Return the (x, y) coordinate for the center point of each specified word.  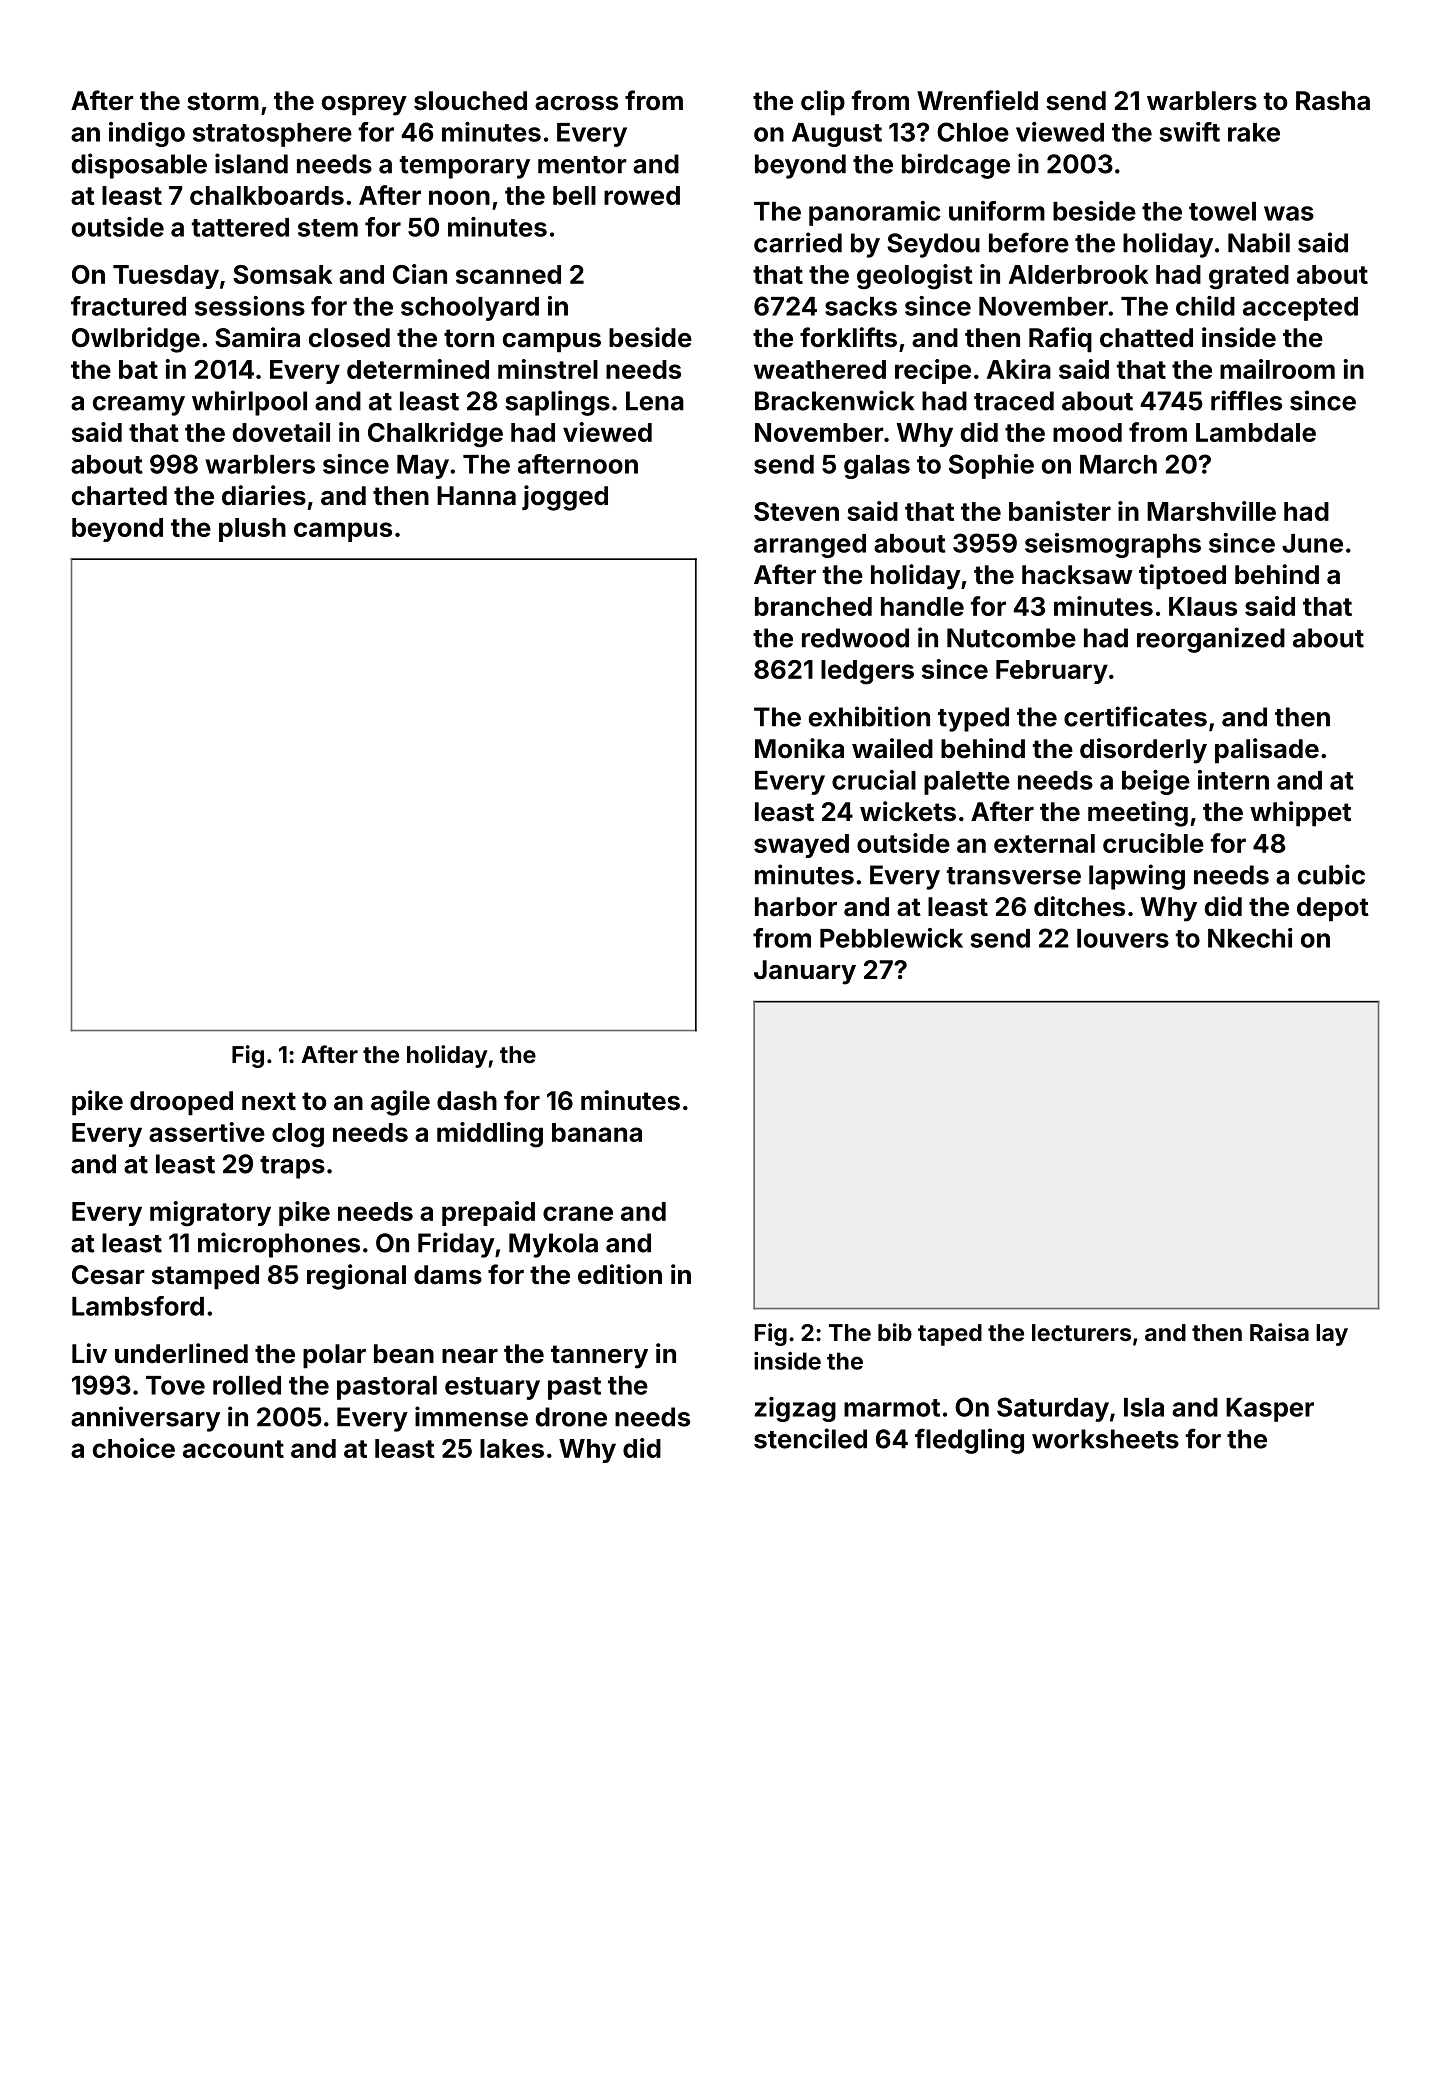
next (269, 1101)
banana (597, 1132)
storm (223, 101)
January (805, 972)
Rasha (1333, 101)
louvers (1123, 938)
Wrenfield (977, 100)
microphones (279, 1245)
